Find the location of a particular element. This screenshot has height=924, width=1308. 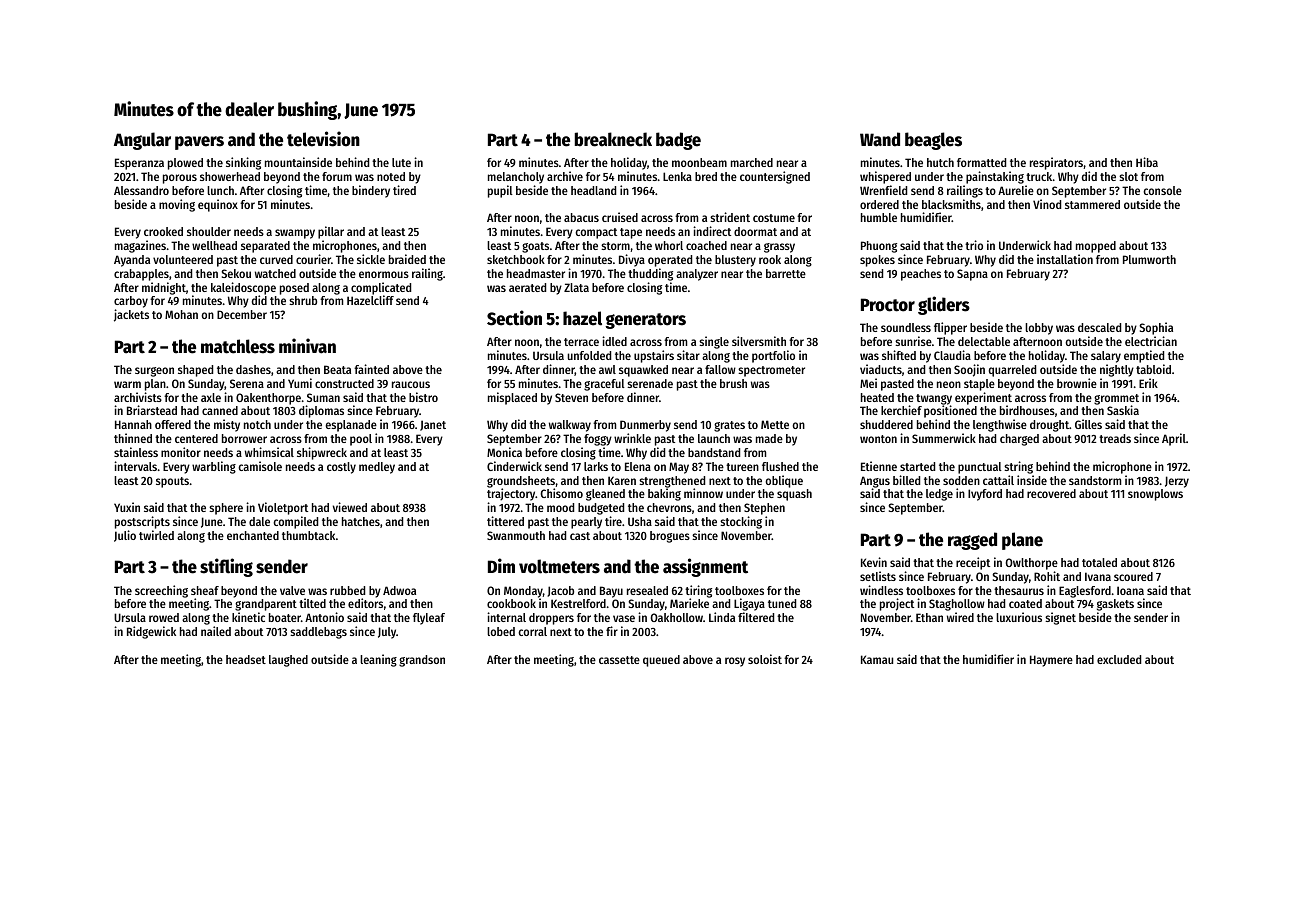

generators is located at coordinates (645, 321).
